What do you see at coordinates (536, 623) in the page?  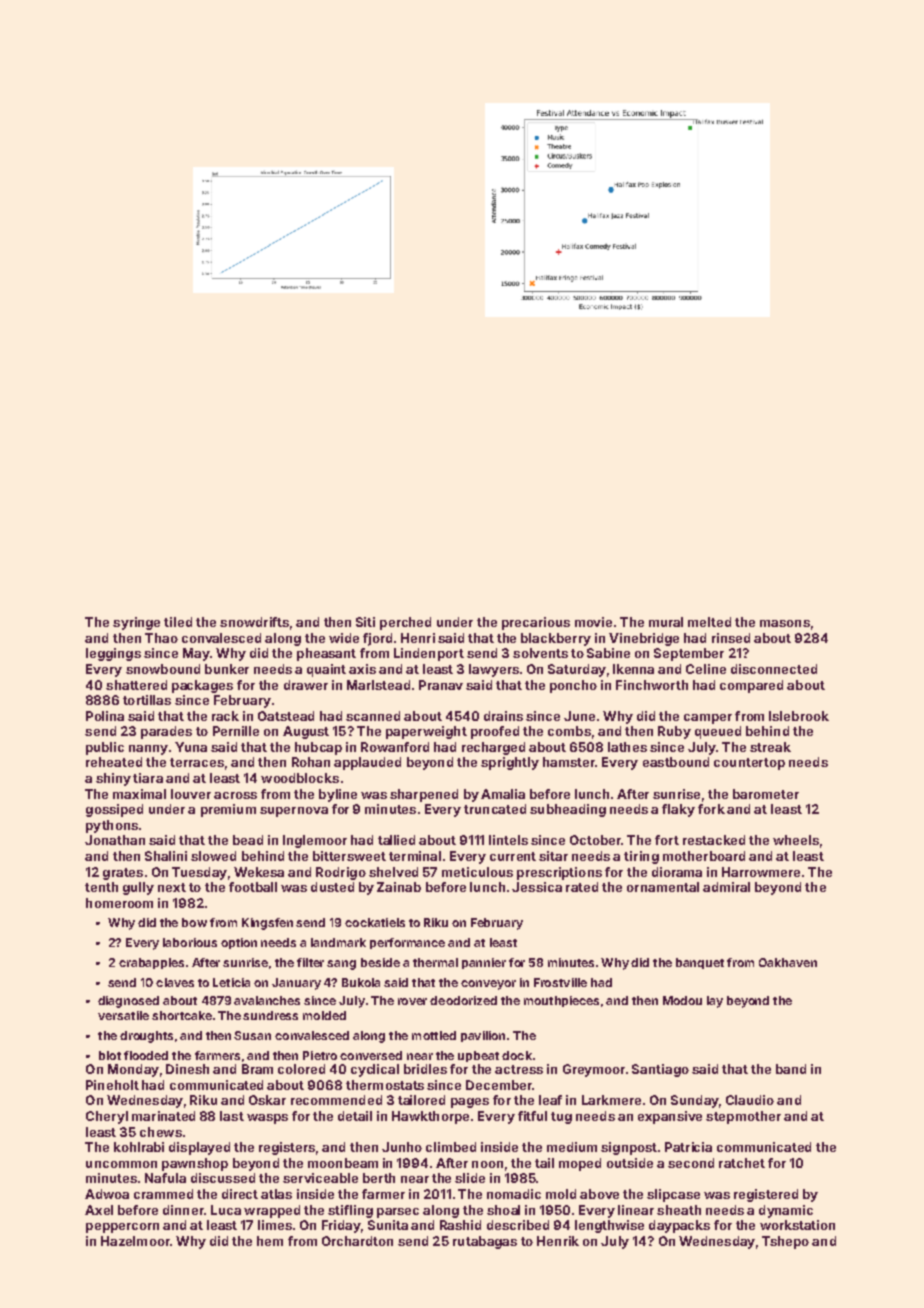 I see `precarious` at bounding box center [536, 623].
